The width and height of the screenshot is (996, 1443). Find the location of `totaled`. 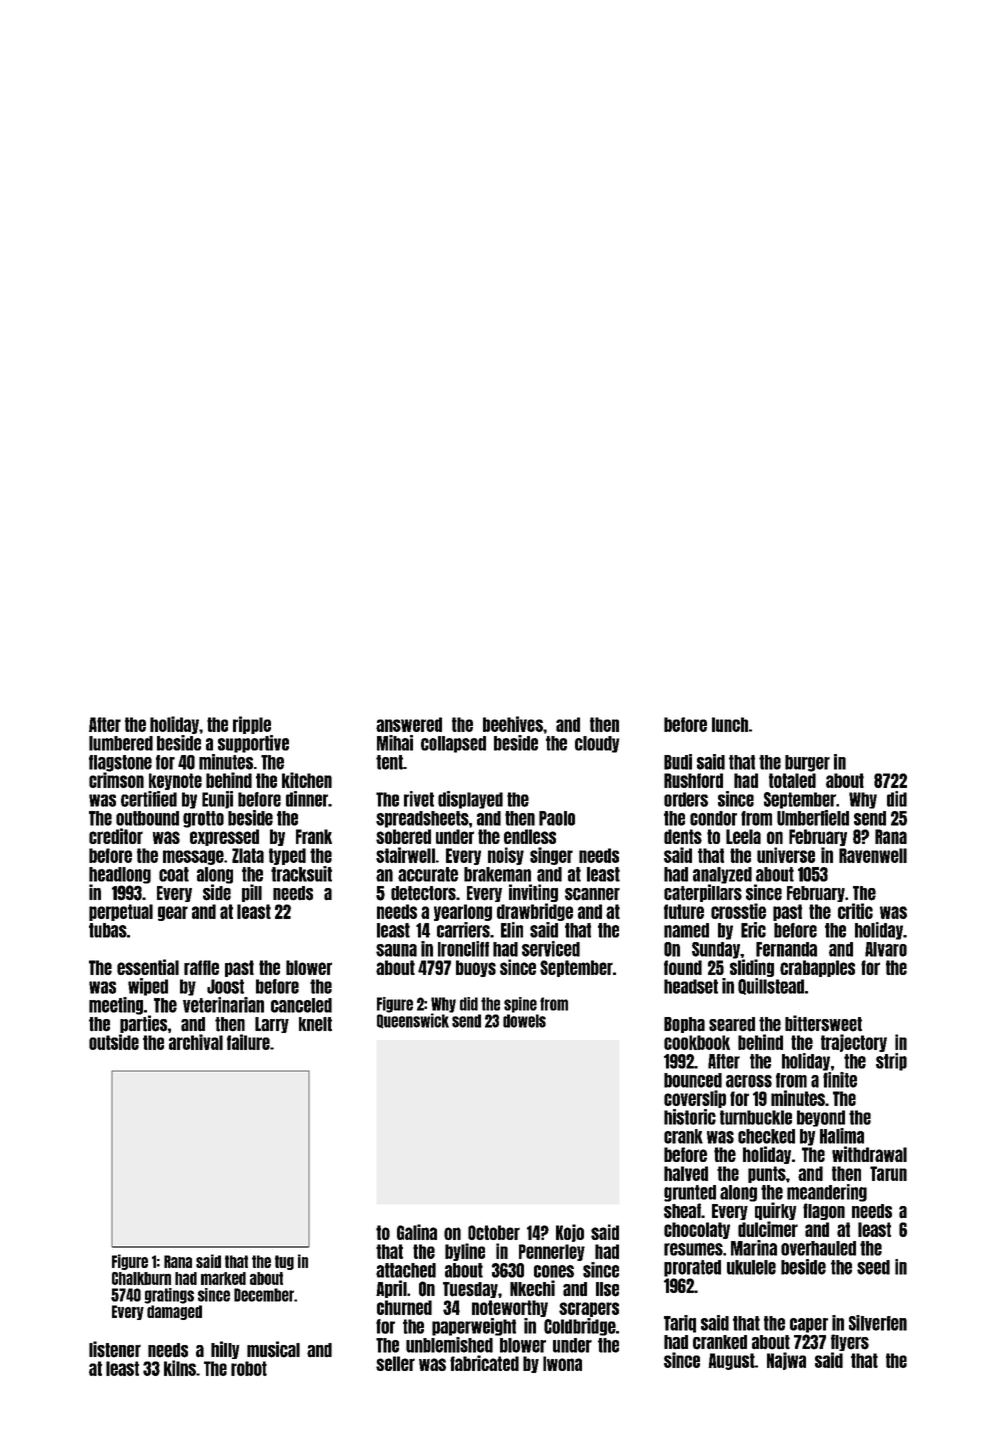

totaled is located at coordinates (792, 780).
